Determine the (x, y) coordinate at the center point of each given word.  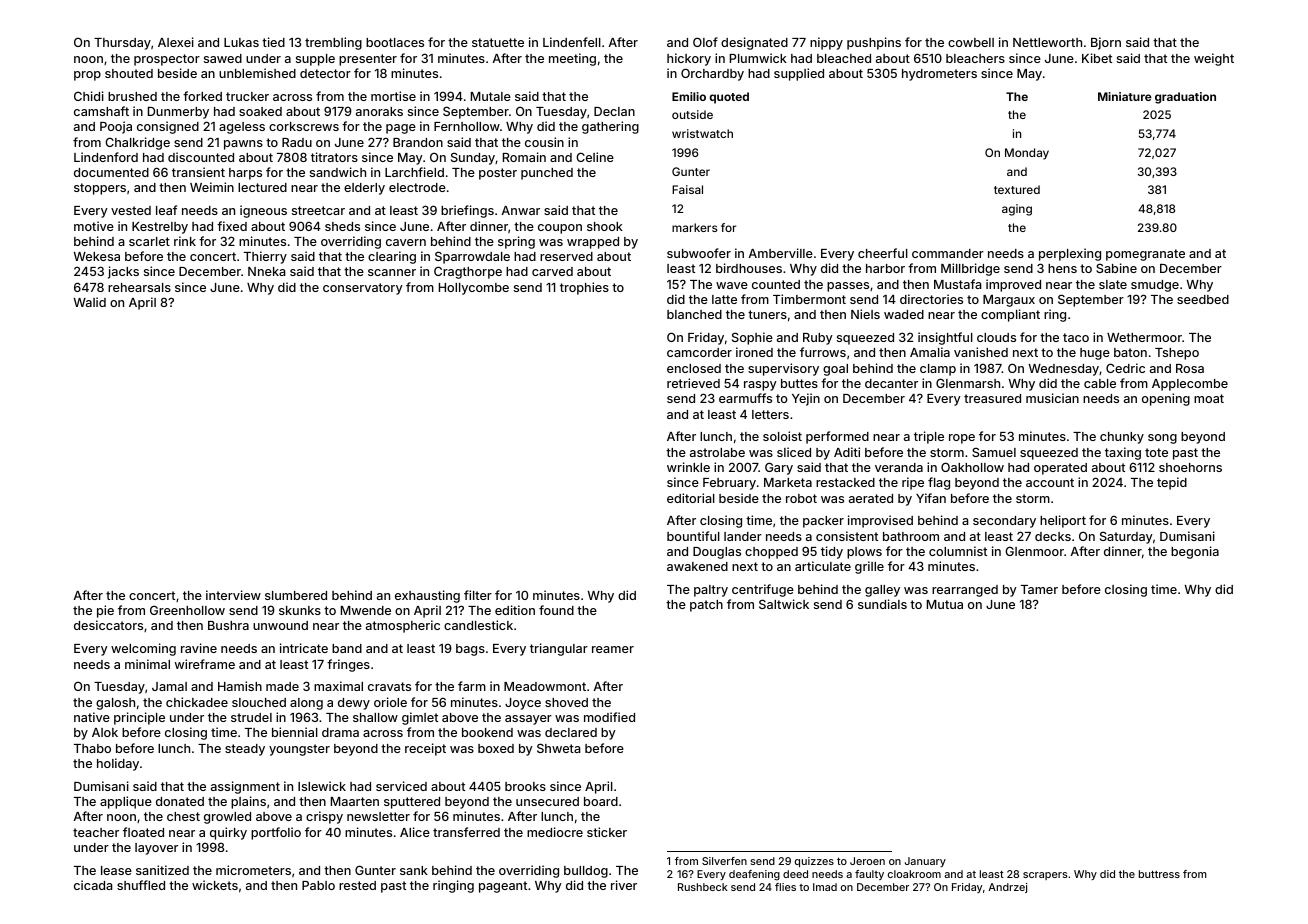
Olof (705, 42)
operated (1060, 469)
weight (1214, 59)
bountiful (693, 536)
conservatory (363, 289)
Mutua (945, 604)
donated (180, 801)
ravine (199, 648)
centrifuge (763, 590)
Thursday (122, 44)
